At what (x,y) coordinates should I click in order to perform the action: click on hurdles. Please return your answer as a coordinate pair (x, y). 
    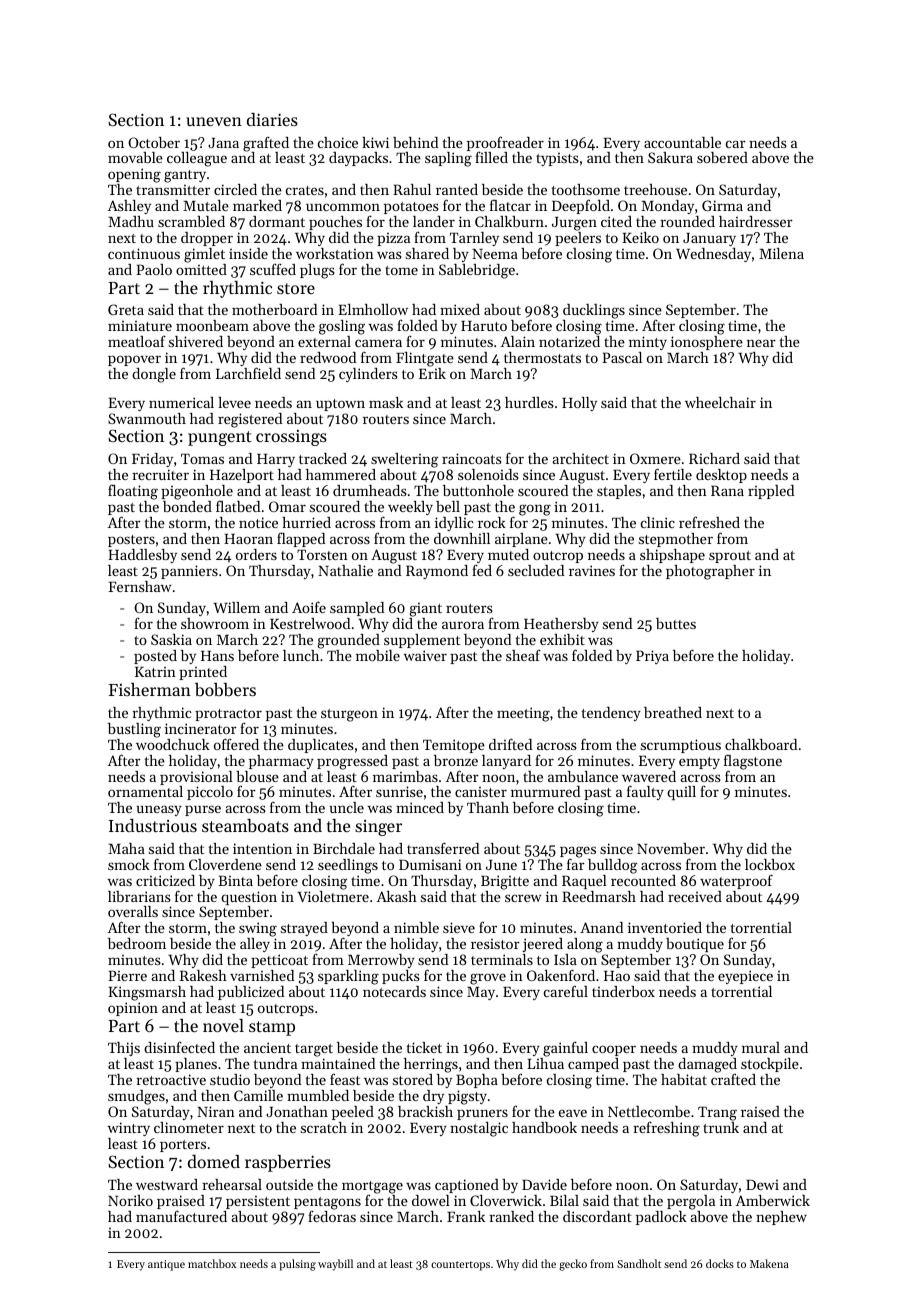
    Looking at the image, I should click on (529, 402).
